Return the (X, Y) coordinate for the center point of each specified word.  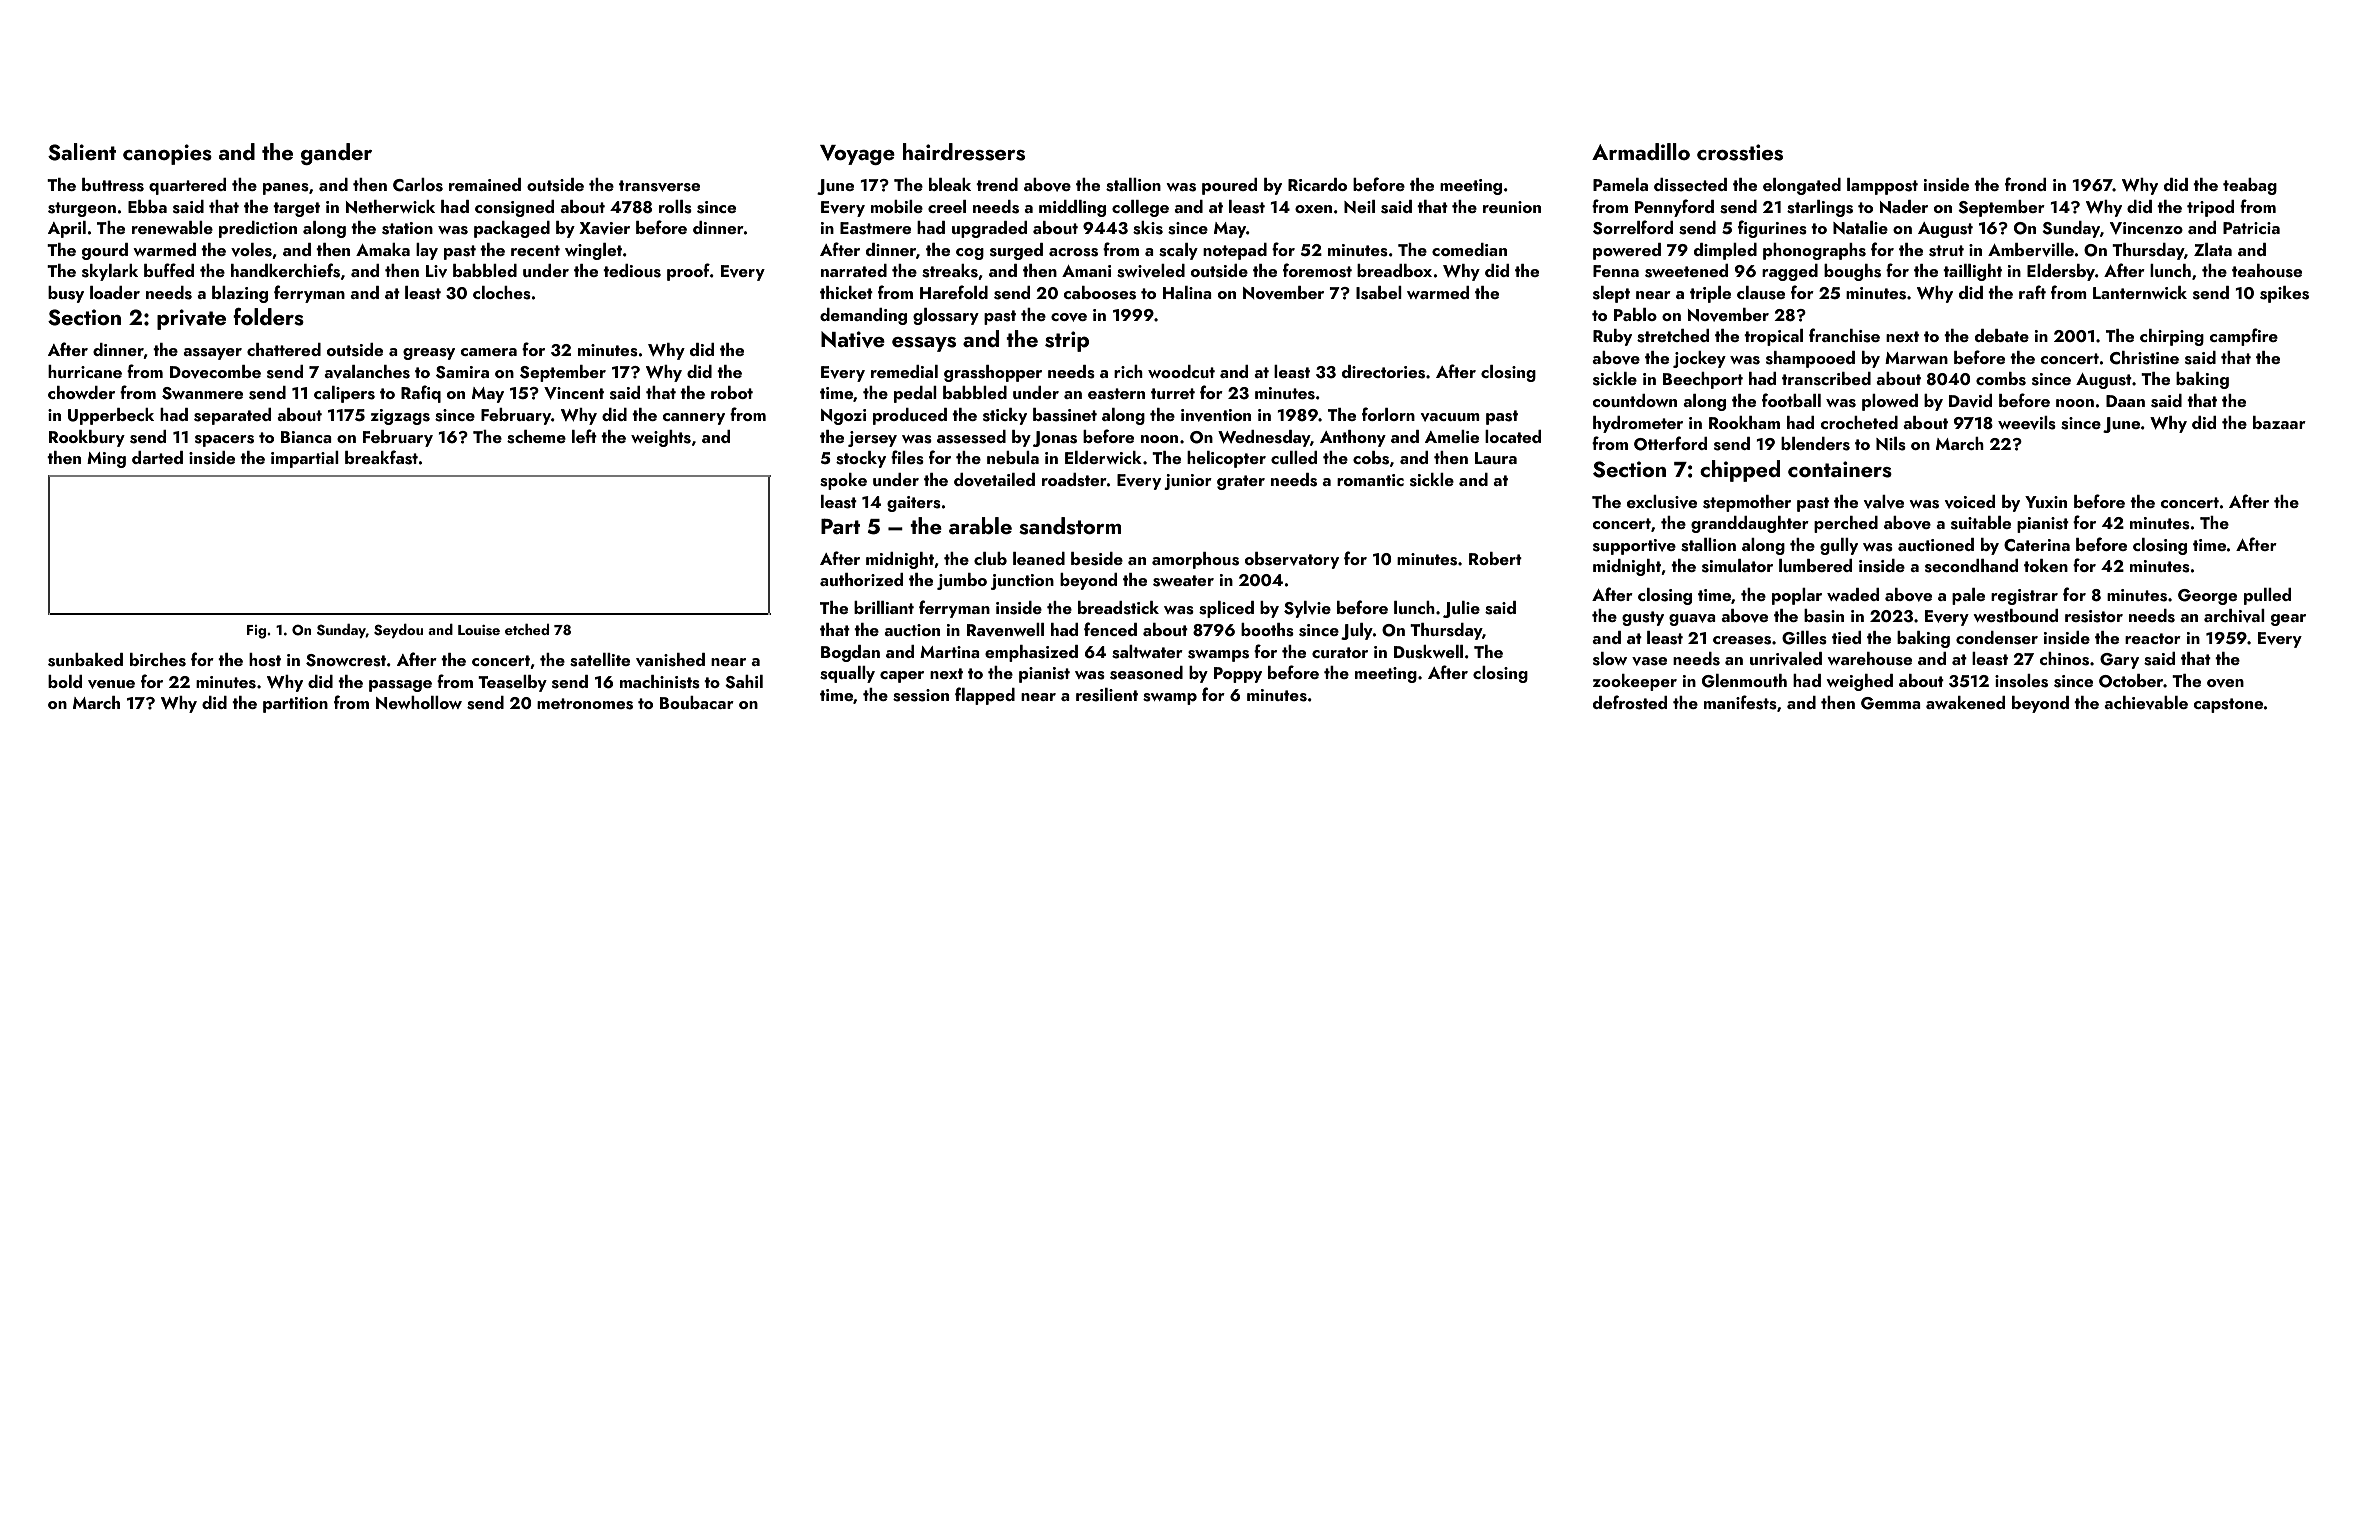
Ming (106, 460)
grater (1241, 482)
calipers (344, 394)
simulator (1737, 566)
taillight (1972, 272)
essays (924, 344)
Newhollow (419, 702)
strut (1946, 251)
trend (997, 184)
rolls (675, 207)
